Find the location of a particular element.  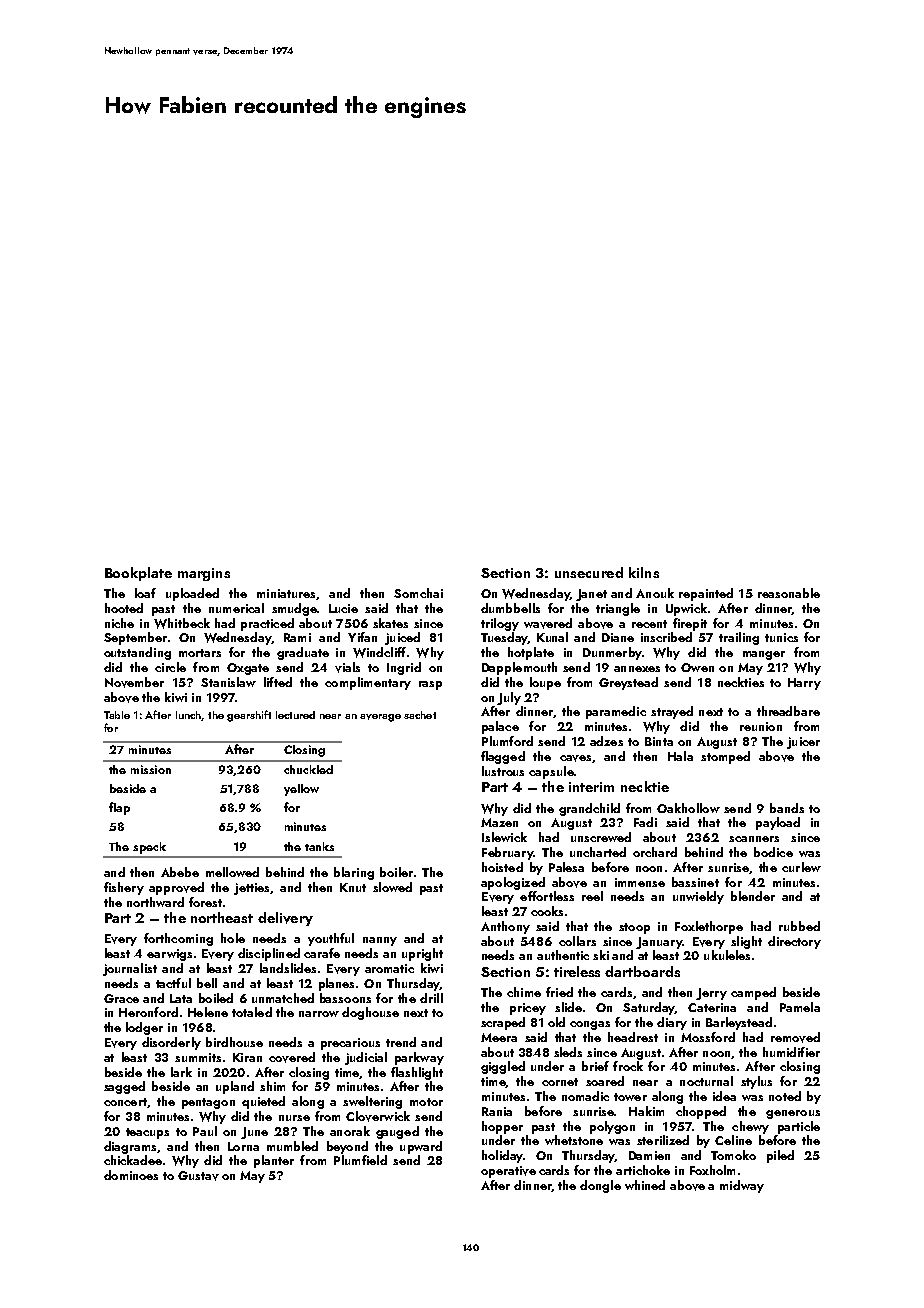

reasonable is located at coordinates (789, 593).
